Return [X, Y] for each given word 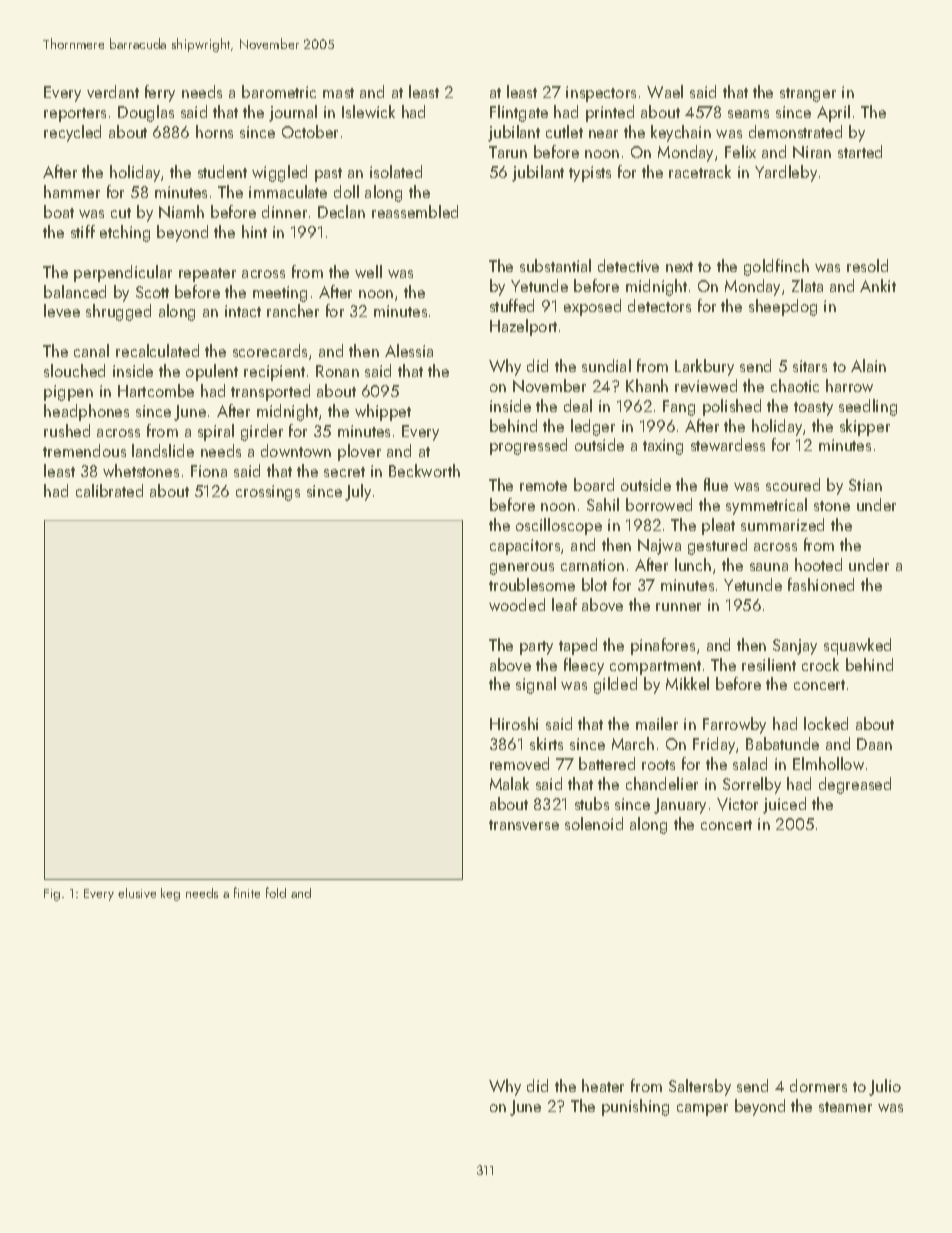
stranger [808, 95]
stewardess [728, 444]
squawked [857, 646]
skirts [546, 743]
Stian [865, 485]
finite [247, 892]
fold [276, 892]
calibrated [109, 490]
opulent [212, 372]
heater [603, 1085]
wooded [517, 604]
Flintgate [519, 113]
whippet [383, 412]
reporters [75, 115]
